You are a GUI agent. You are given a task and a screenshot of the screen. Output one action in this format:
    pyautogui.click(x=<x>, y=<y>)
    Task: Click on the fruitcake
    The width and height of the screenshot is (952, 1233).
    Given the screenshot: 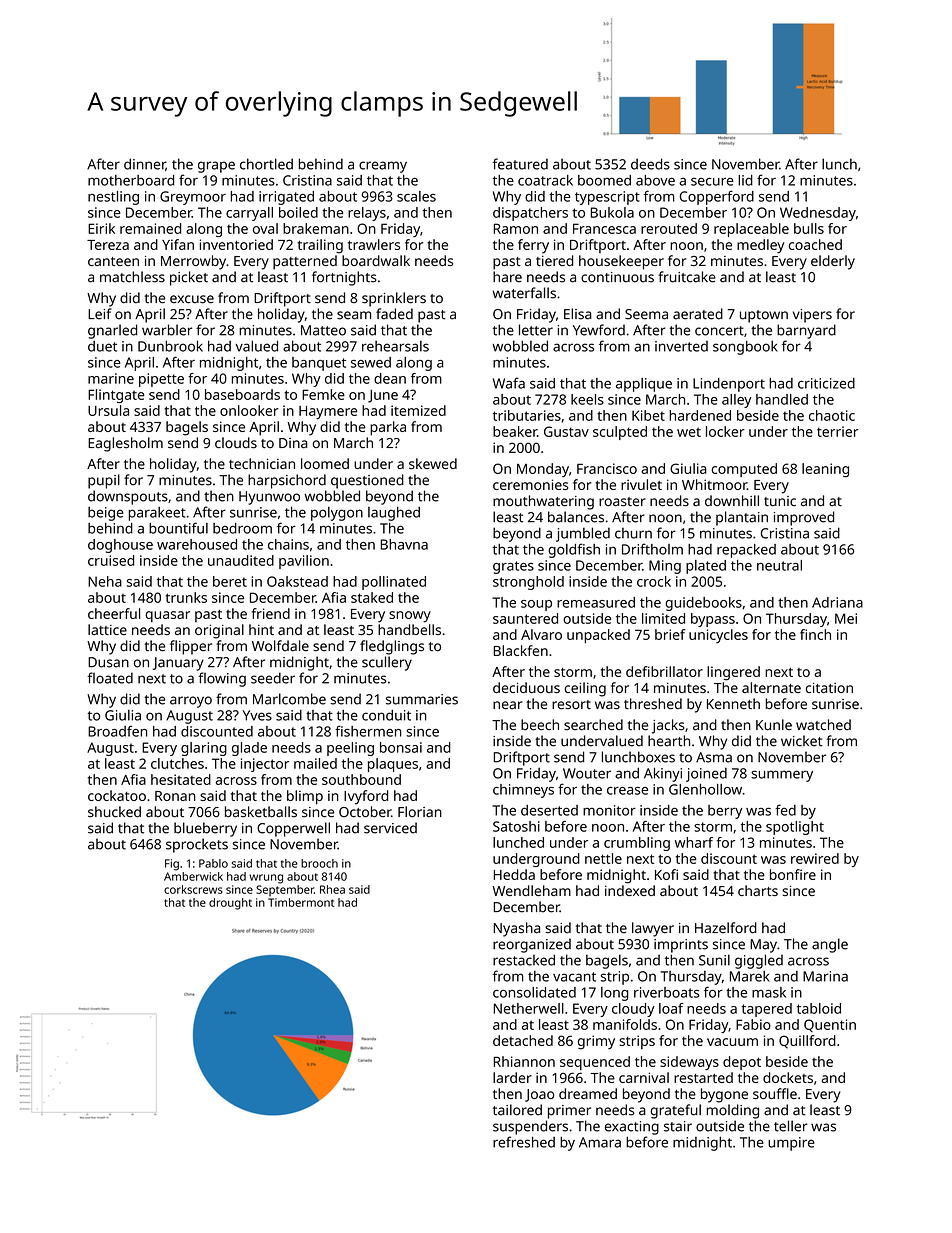 What is the action you would take?
    pyautogui.click(x=687, y=277)
